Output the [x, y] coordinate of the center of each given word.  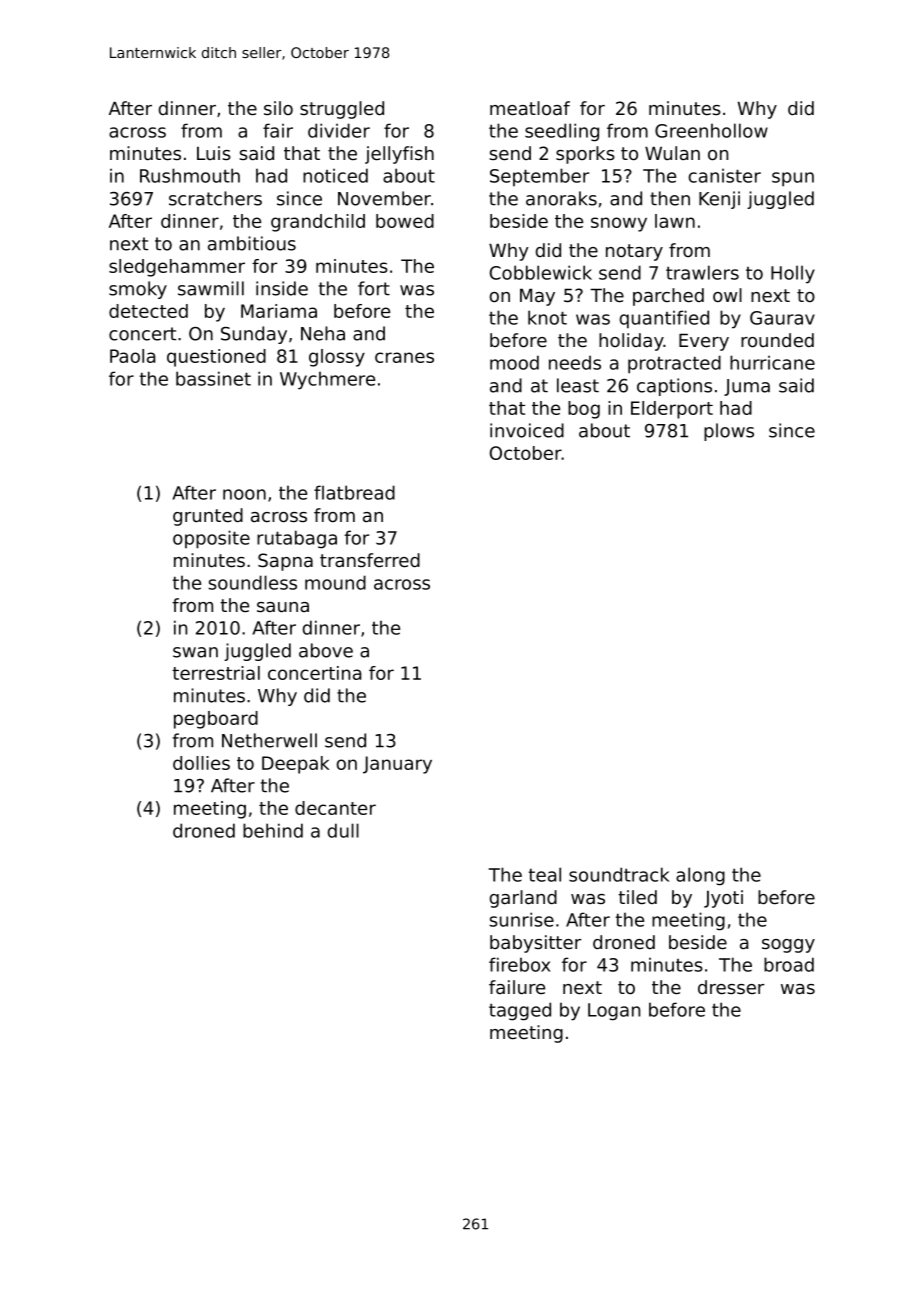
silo [278, 108]
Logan [614, 1012]
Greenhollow [711, 130]
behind [273, 830]
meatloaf [530, 108]
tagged [520, 1011]
